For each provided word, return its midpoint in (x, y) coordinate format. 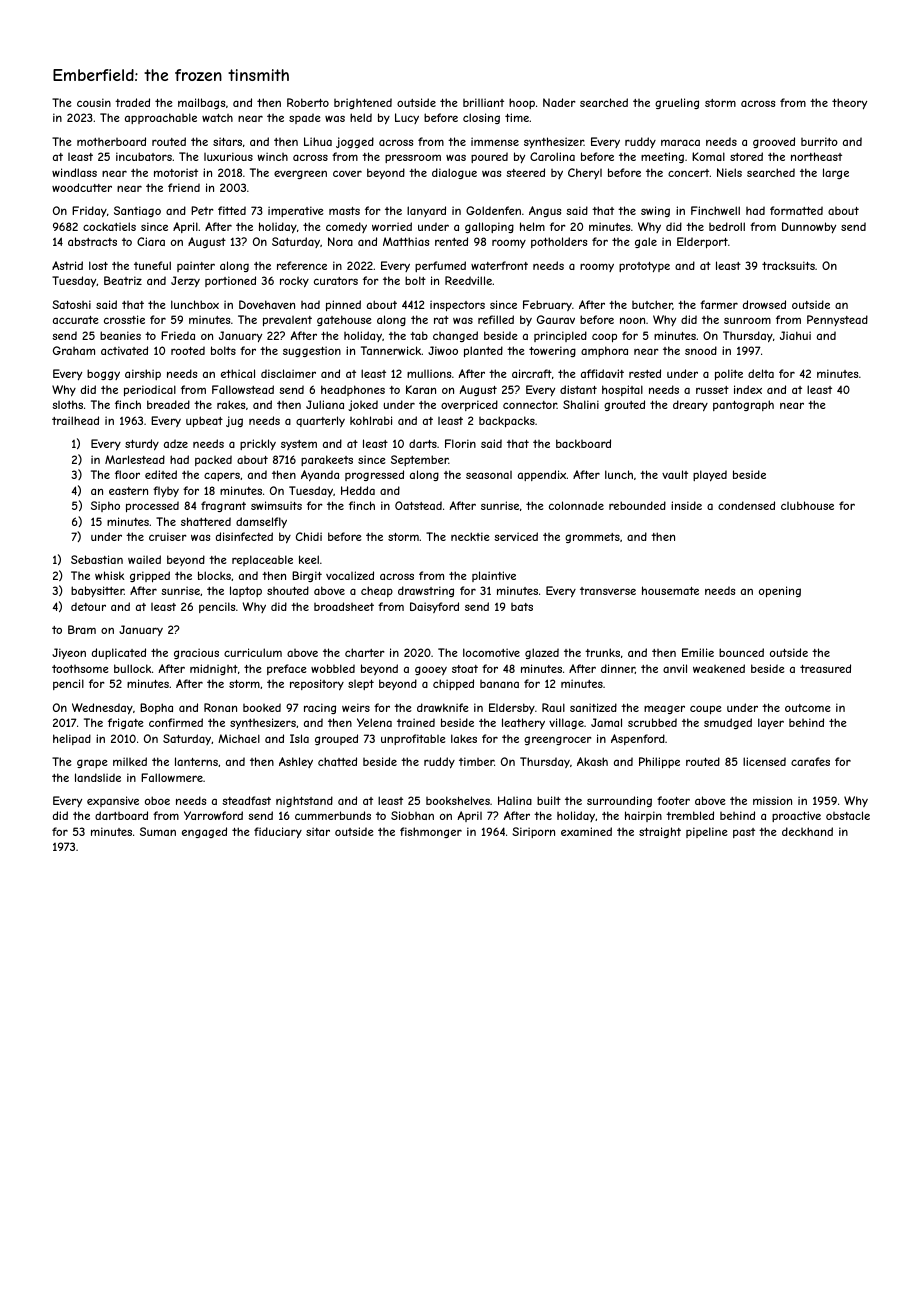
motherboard (111, 141)
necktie (470, 536)
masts (344, 211)
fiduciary (278, 833)
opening (780, 591)
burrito (819, 141)
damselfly (261, 522)
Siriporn (534, 832)
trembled (690, 815)
